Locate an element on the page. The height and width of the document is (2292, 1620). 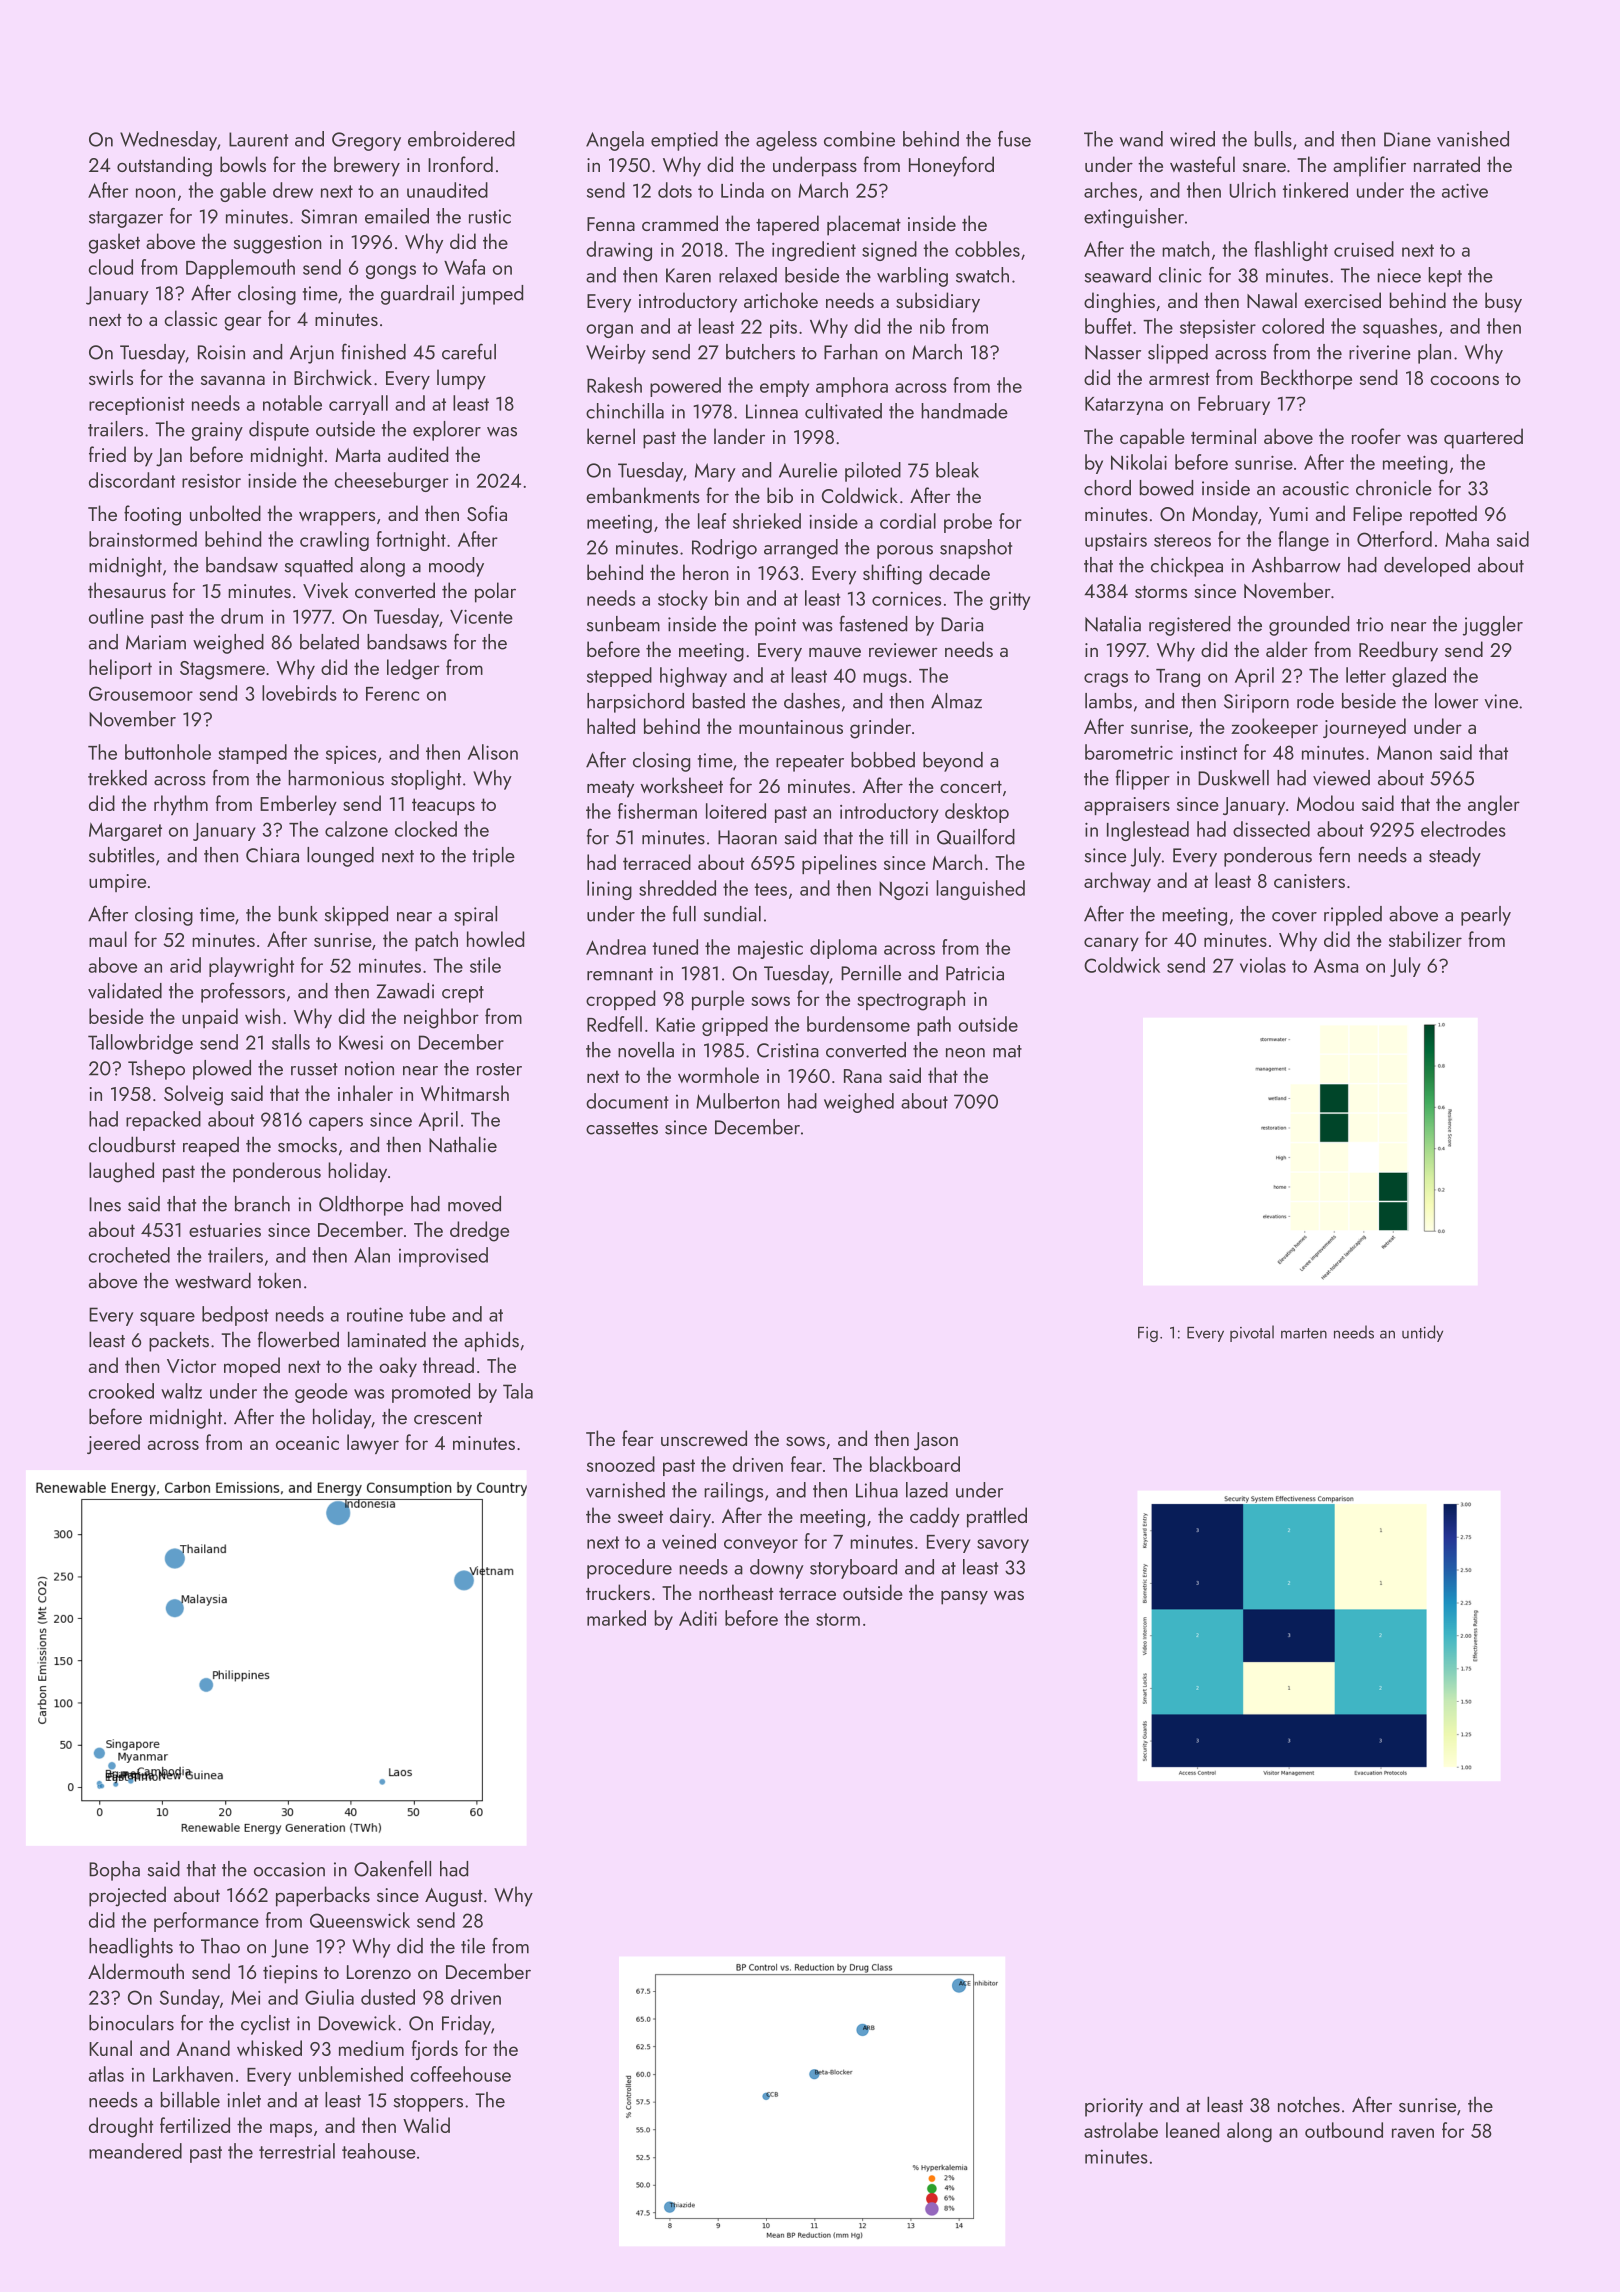
drought is located at coordinates (121, 2127).
